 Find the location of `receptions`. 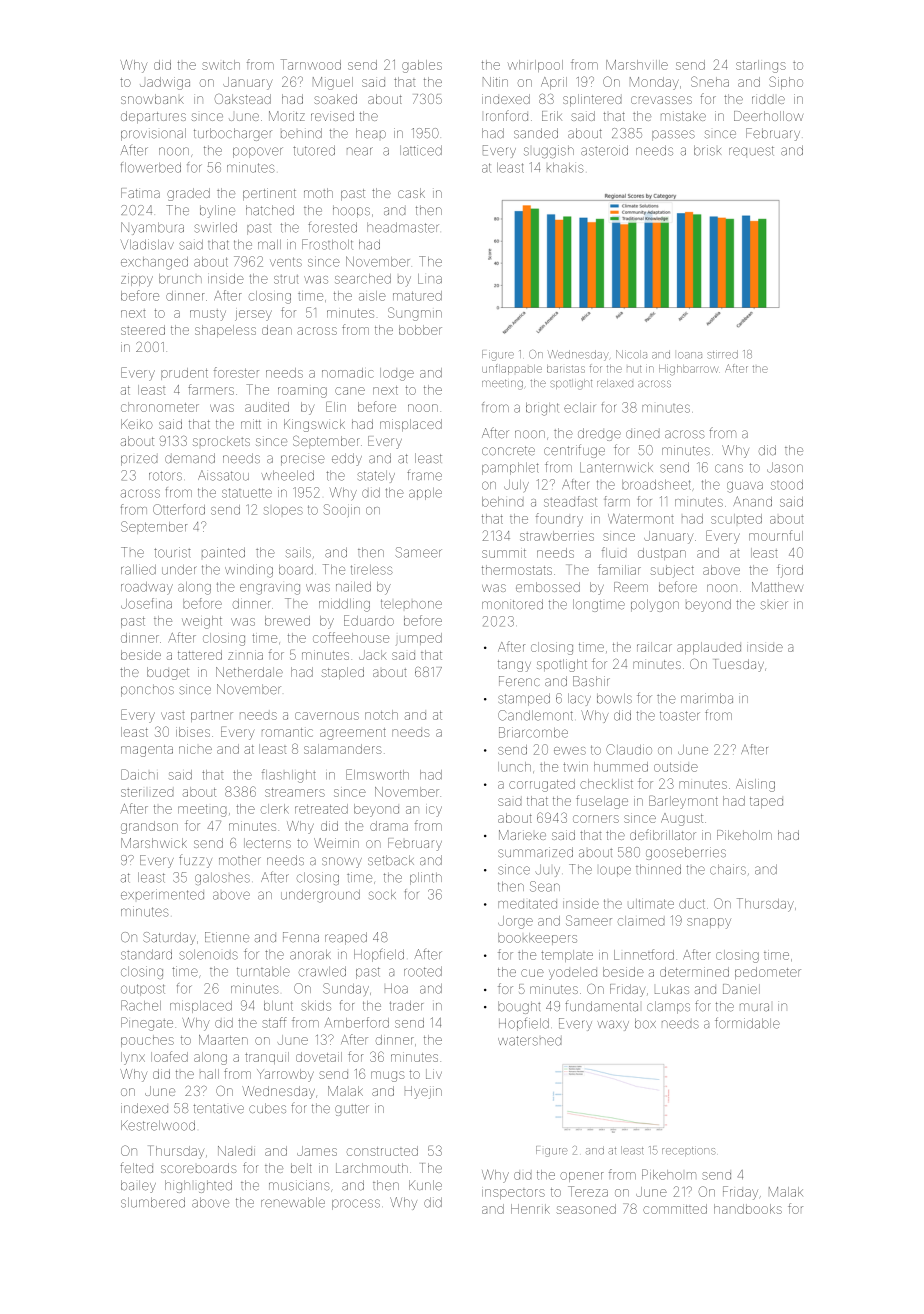

receptions is located at coordinates (689, 1151).
